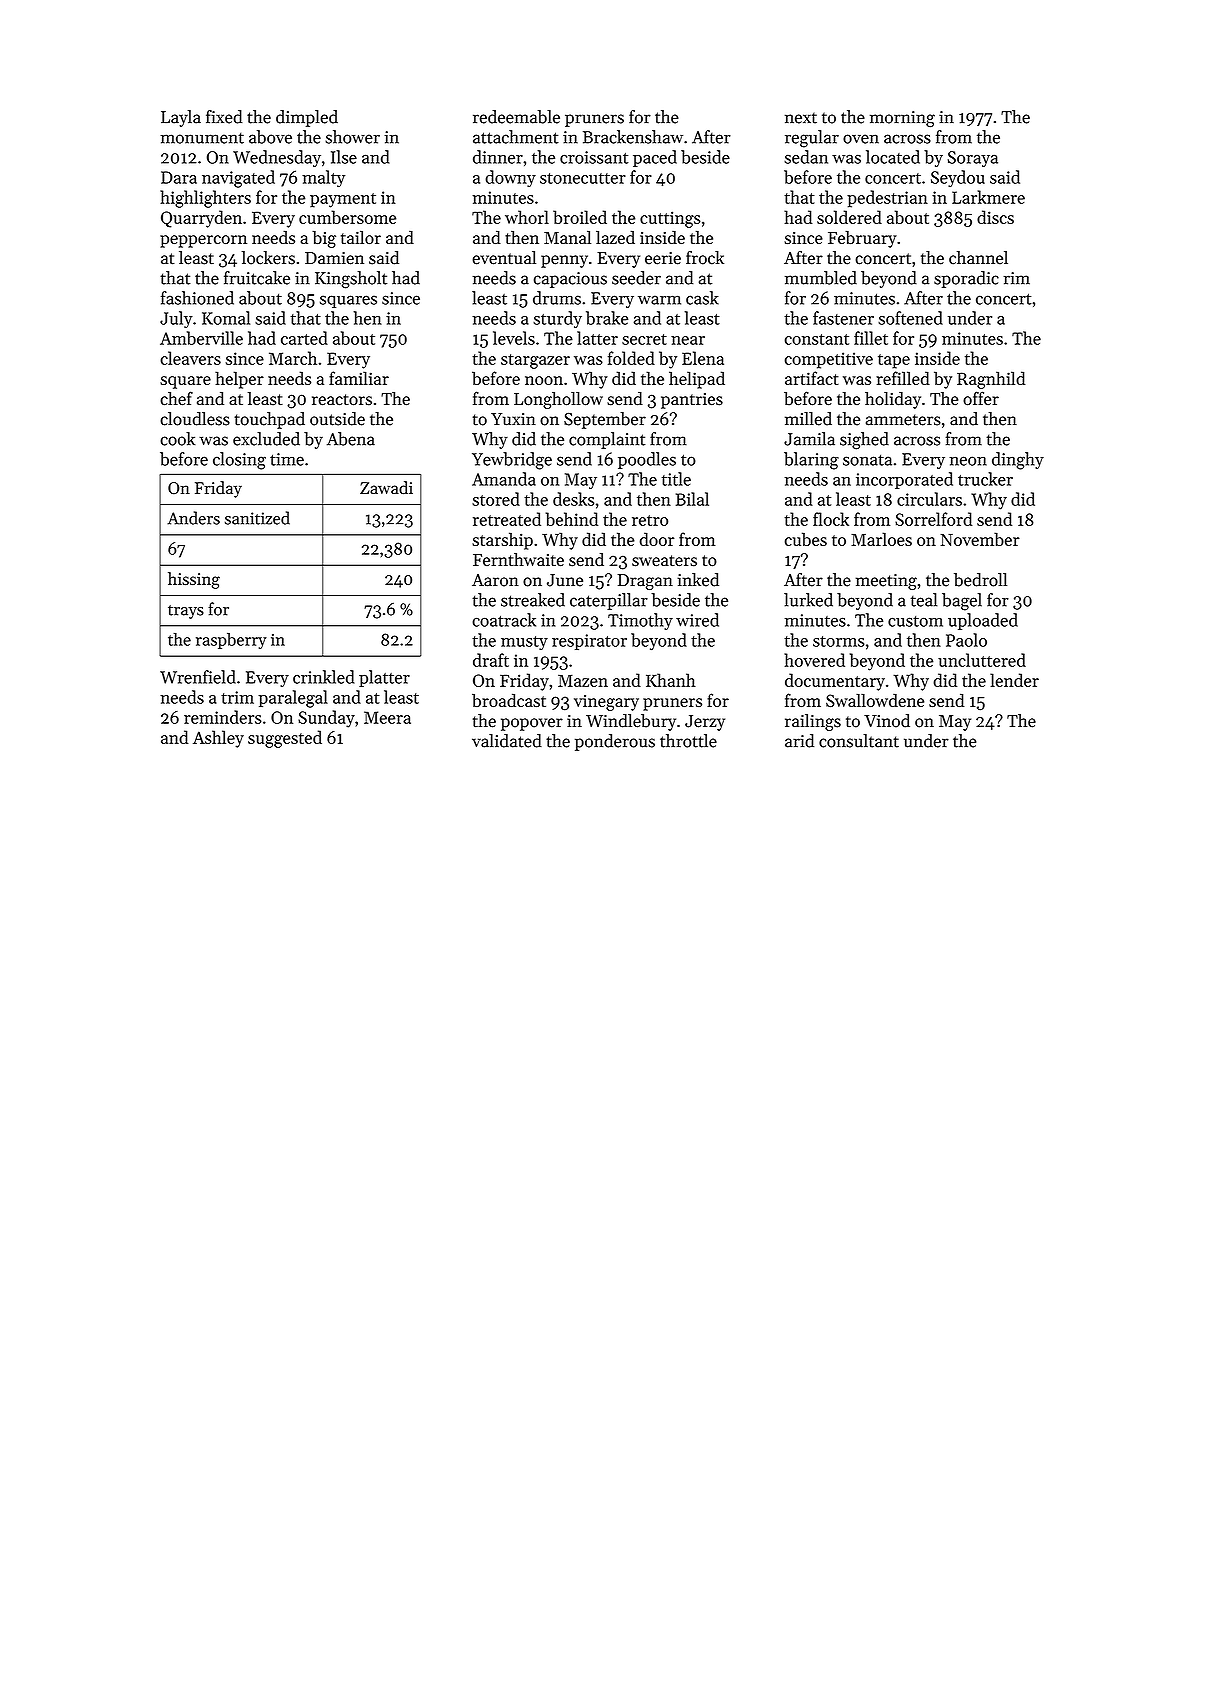 This screenshot has width=1205, height=1704. I want to click on fashioned, so click(197, 298).
